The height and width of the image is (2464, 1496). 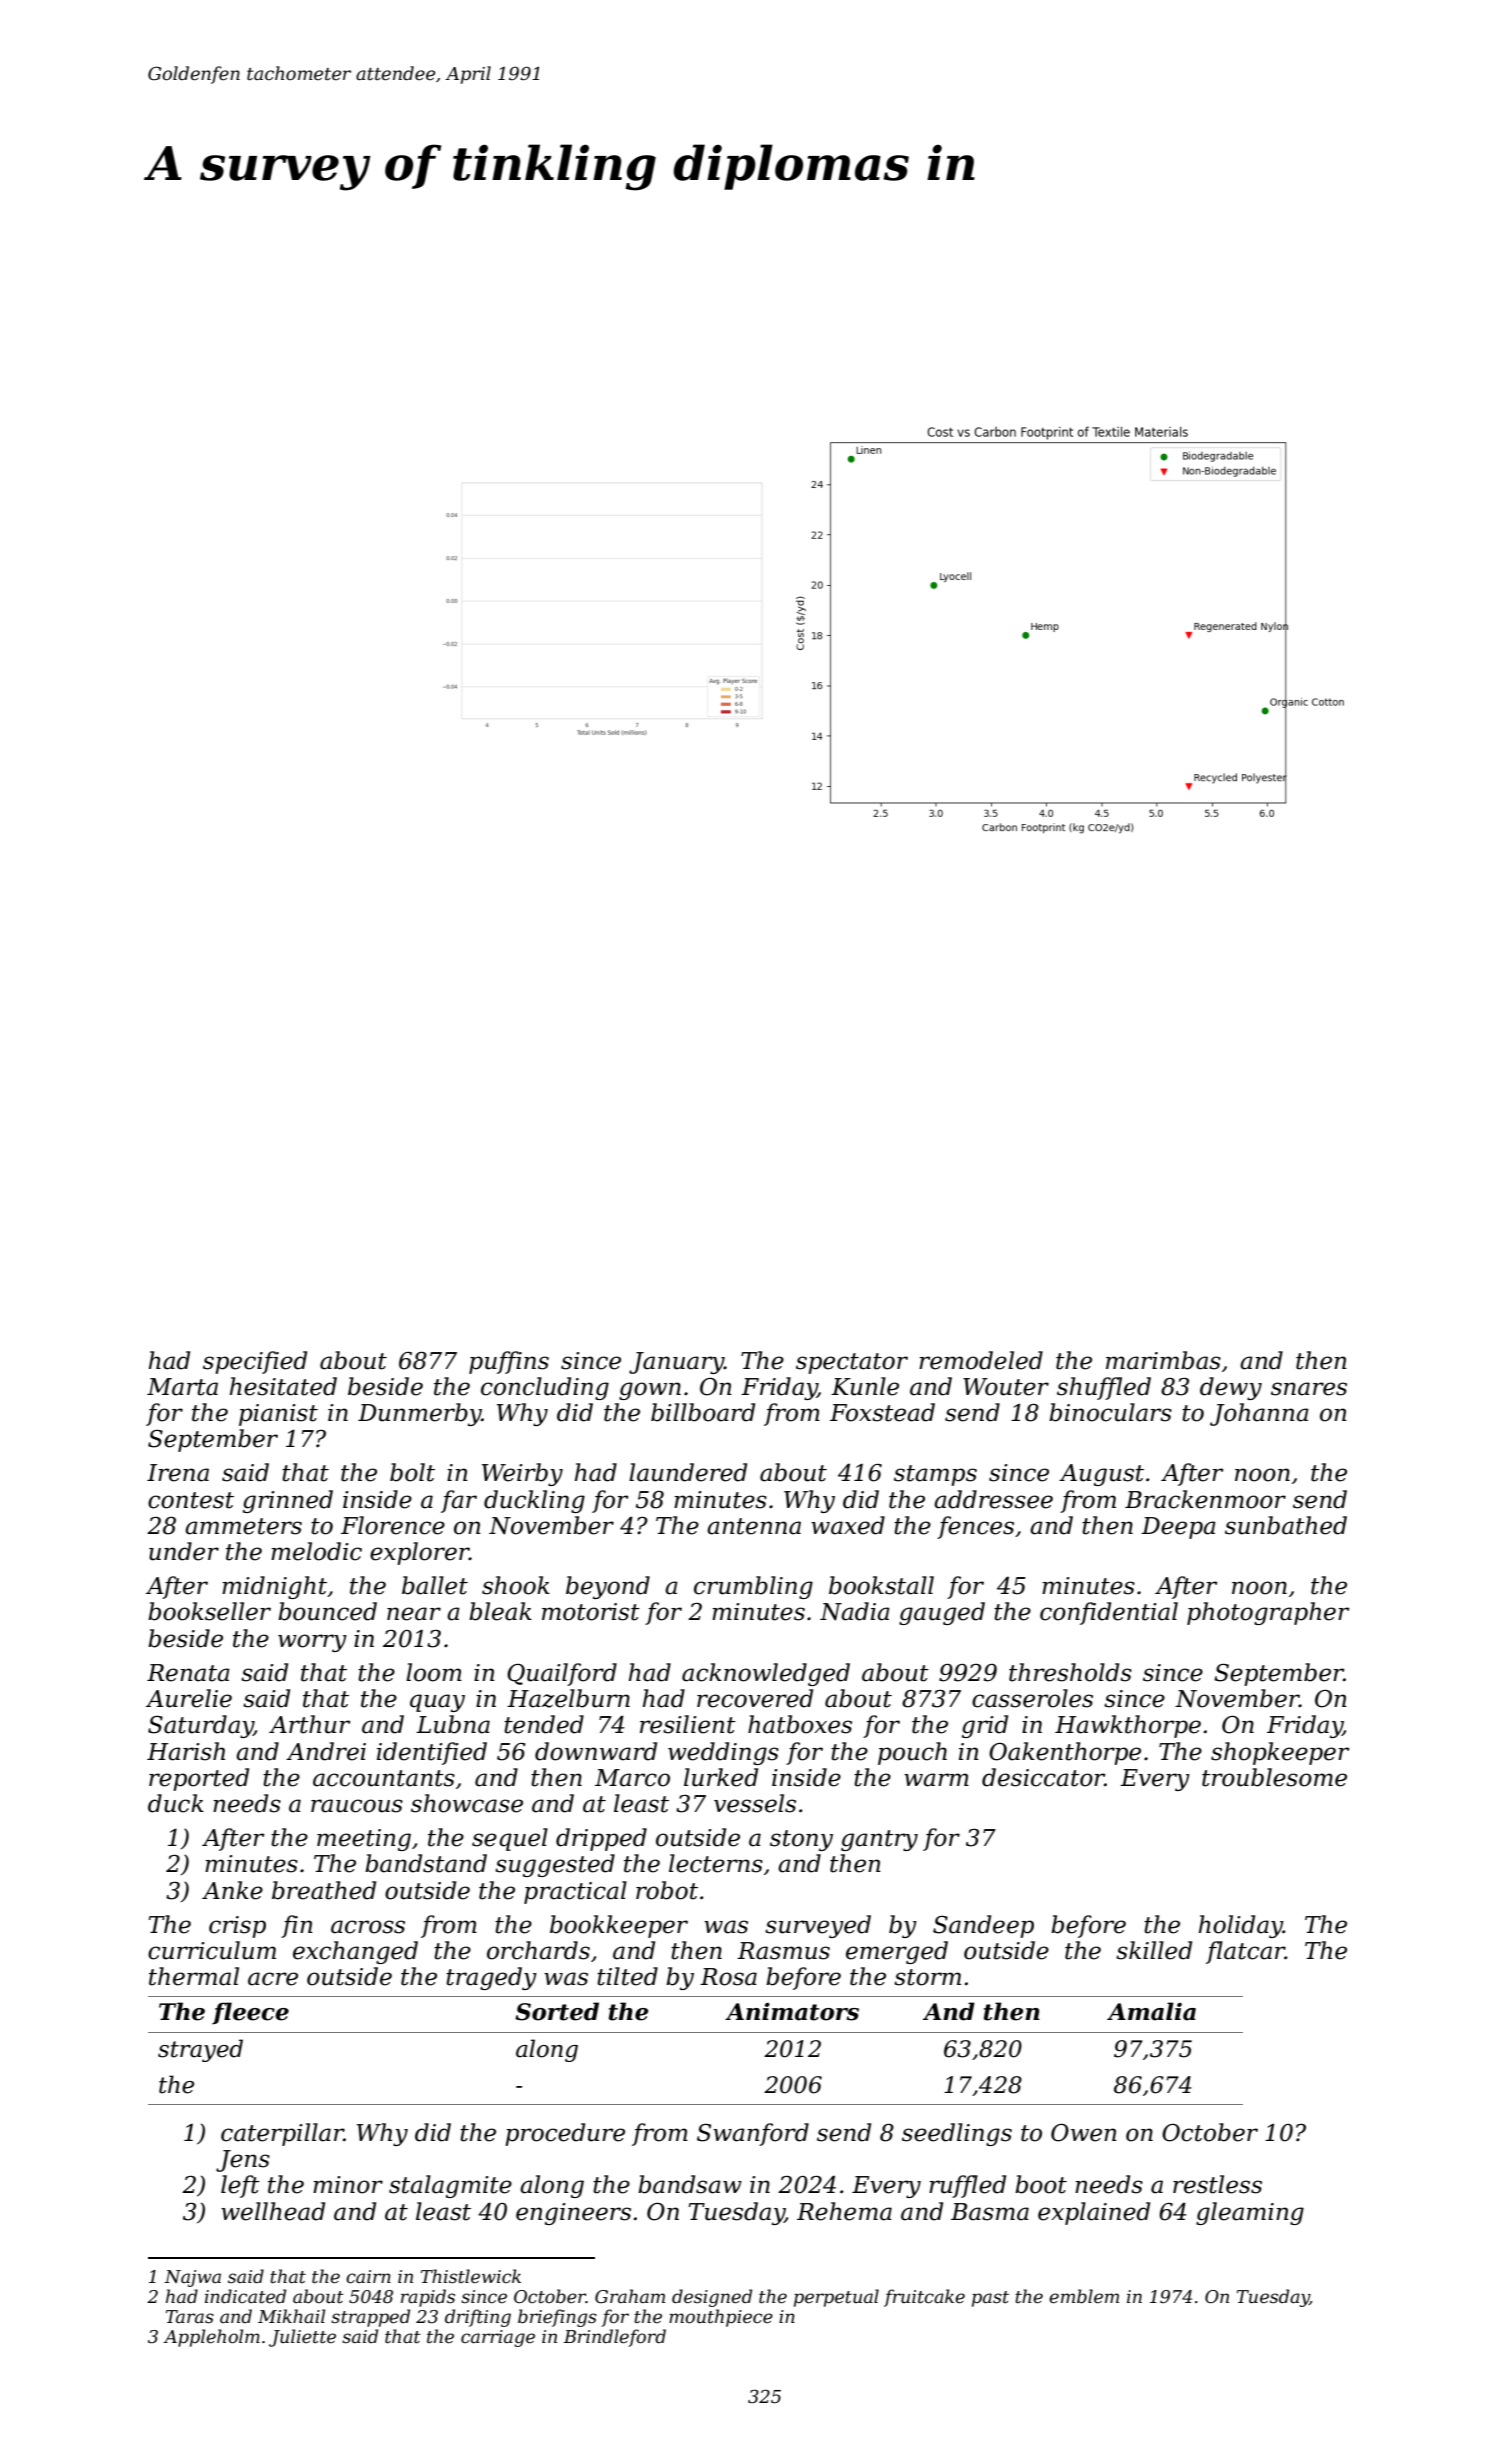 What do you see at coordinates (190, 2317) in the image?
I see `Taras` at bounding box center [190, 2317].
